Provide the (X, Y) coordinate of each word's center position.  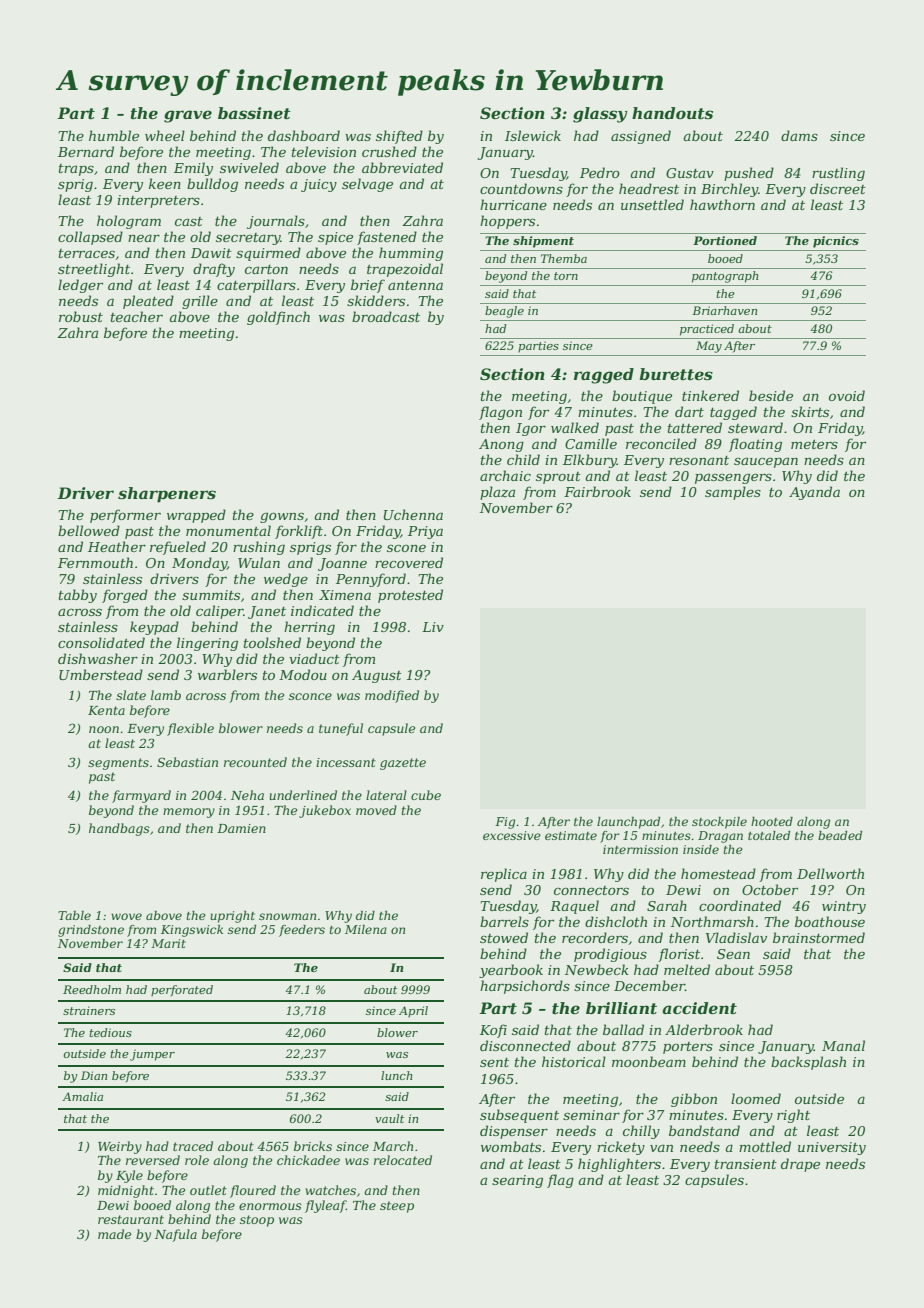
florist (679, 955)
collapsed (90, 238)
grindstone (91, 931)
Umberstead (101, 674)
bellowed (89, 530)
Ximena (345, 595)
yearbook (511, 971)
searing (517, 1181)
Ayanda (814, 493)
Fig (505, 823)
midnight (126, 1191)
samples (733, 493)
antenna (415, 285)
